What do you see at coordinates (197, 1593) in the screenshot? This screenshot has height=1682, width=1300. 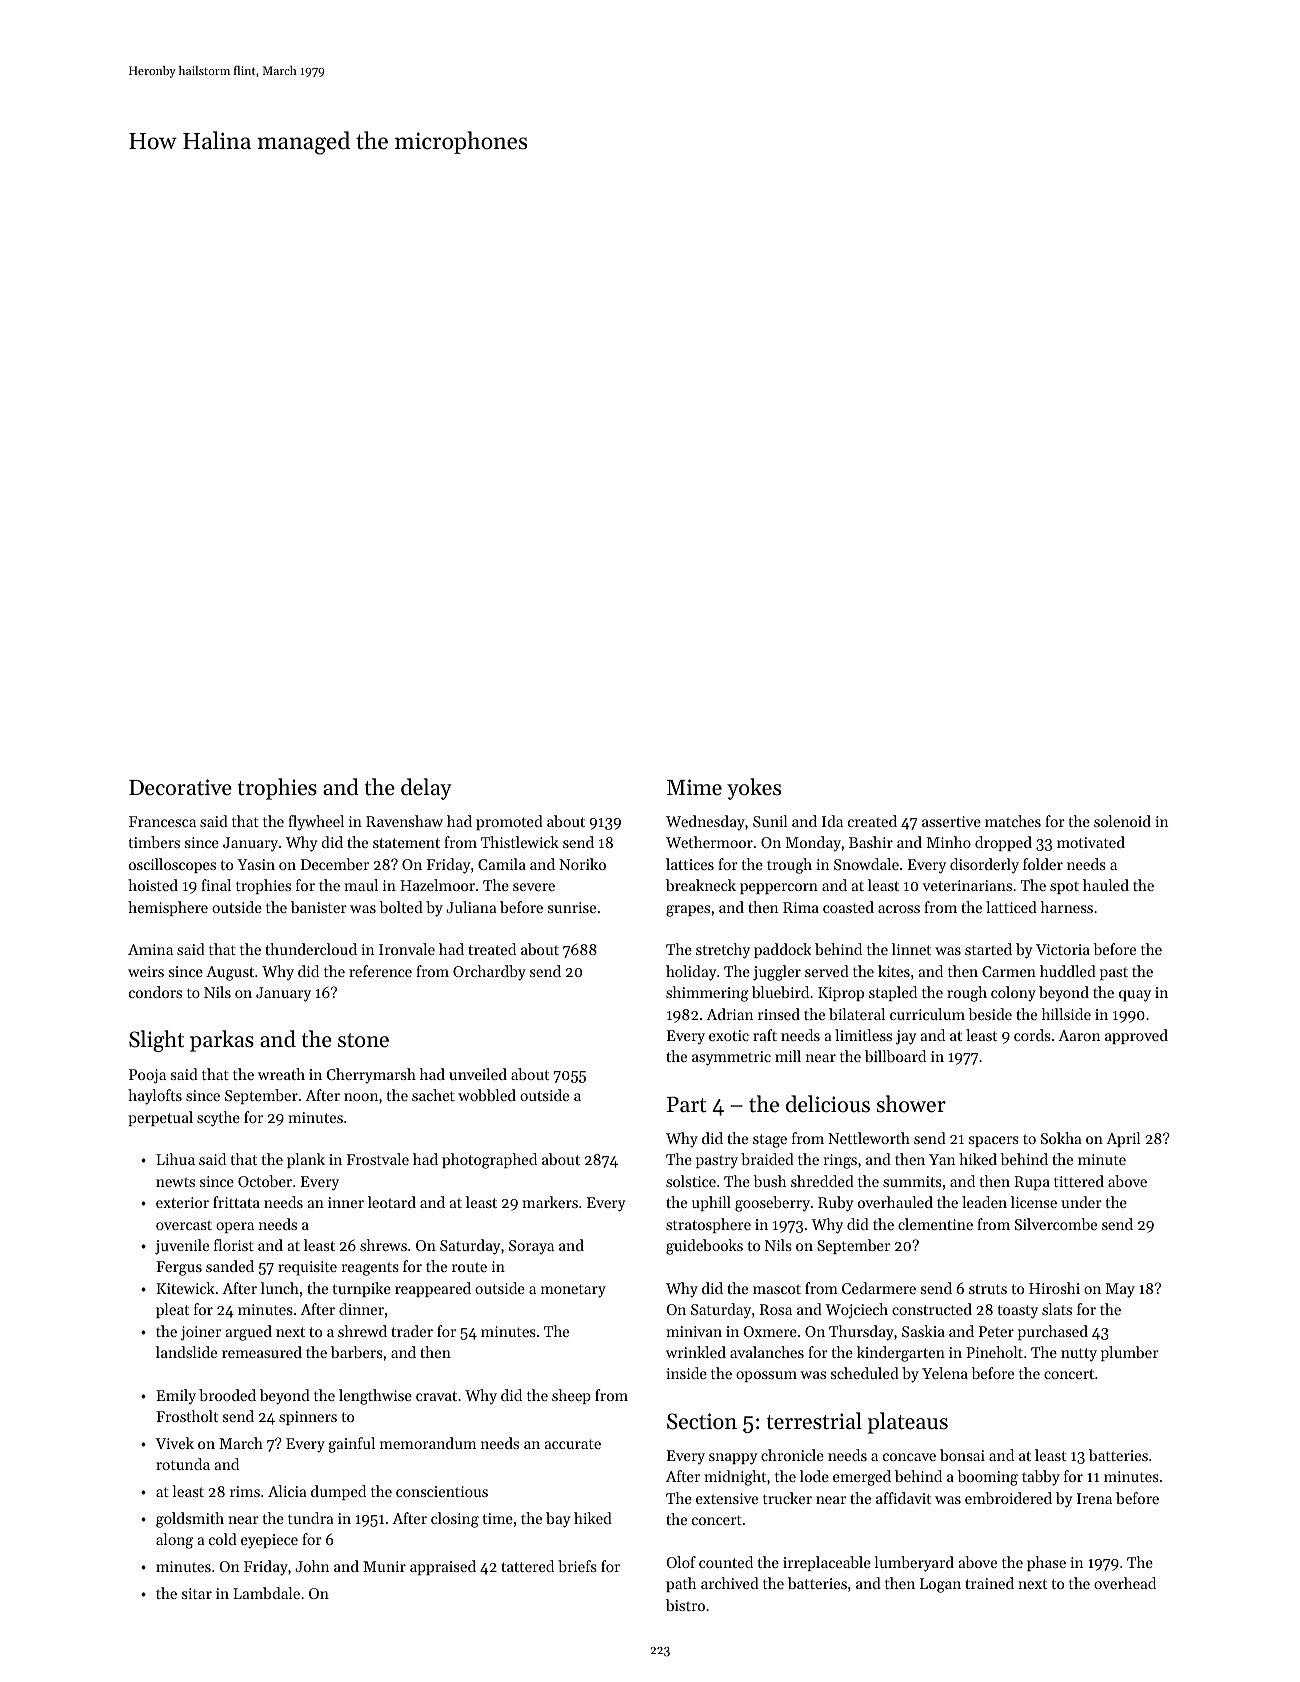 I see `sitar` at bounding box center [197, 1593].
